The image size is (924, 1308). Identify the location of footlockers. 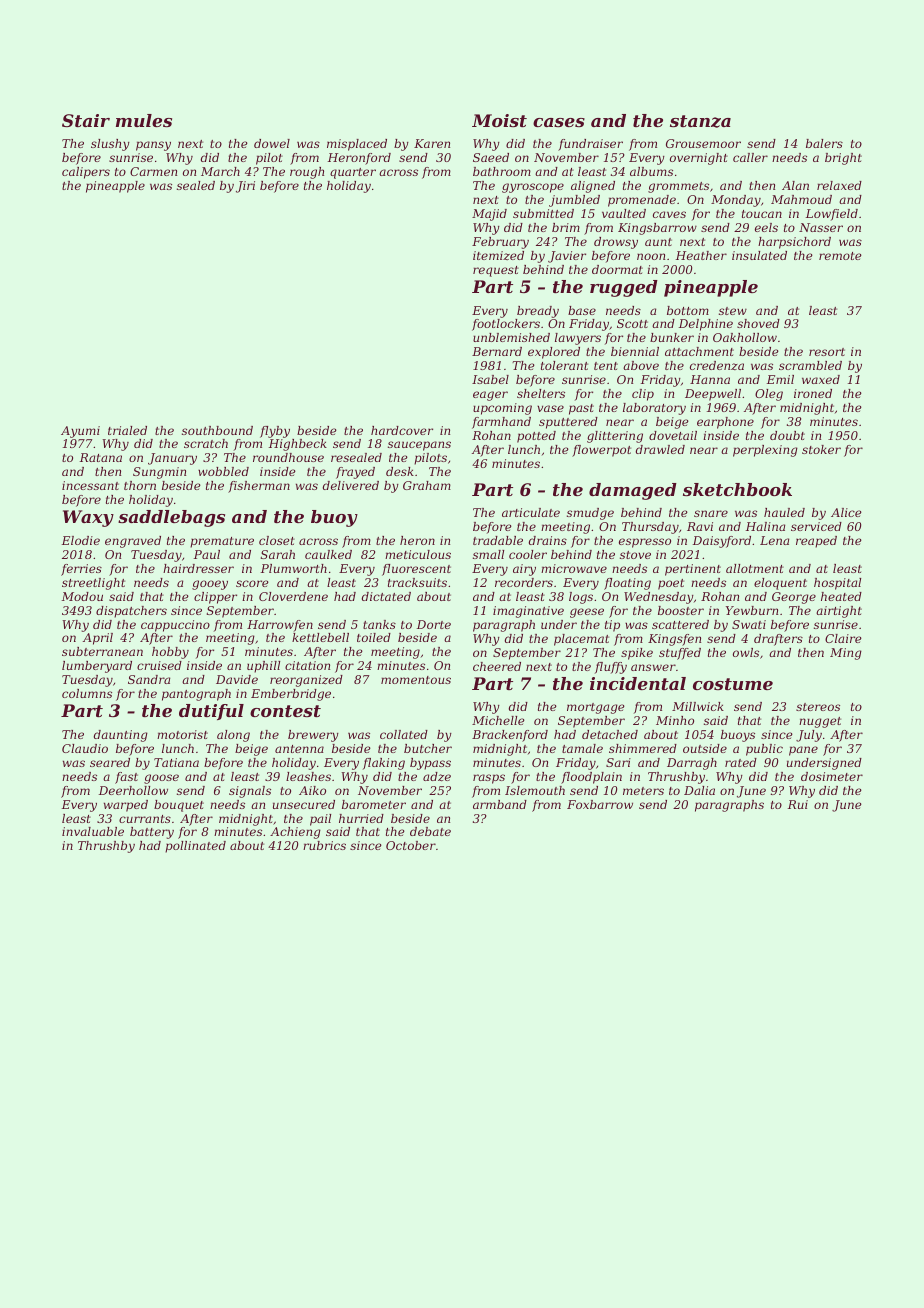
(506, 325).
